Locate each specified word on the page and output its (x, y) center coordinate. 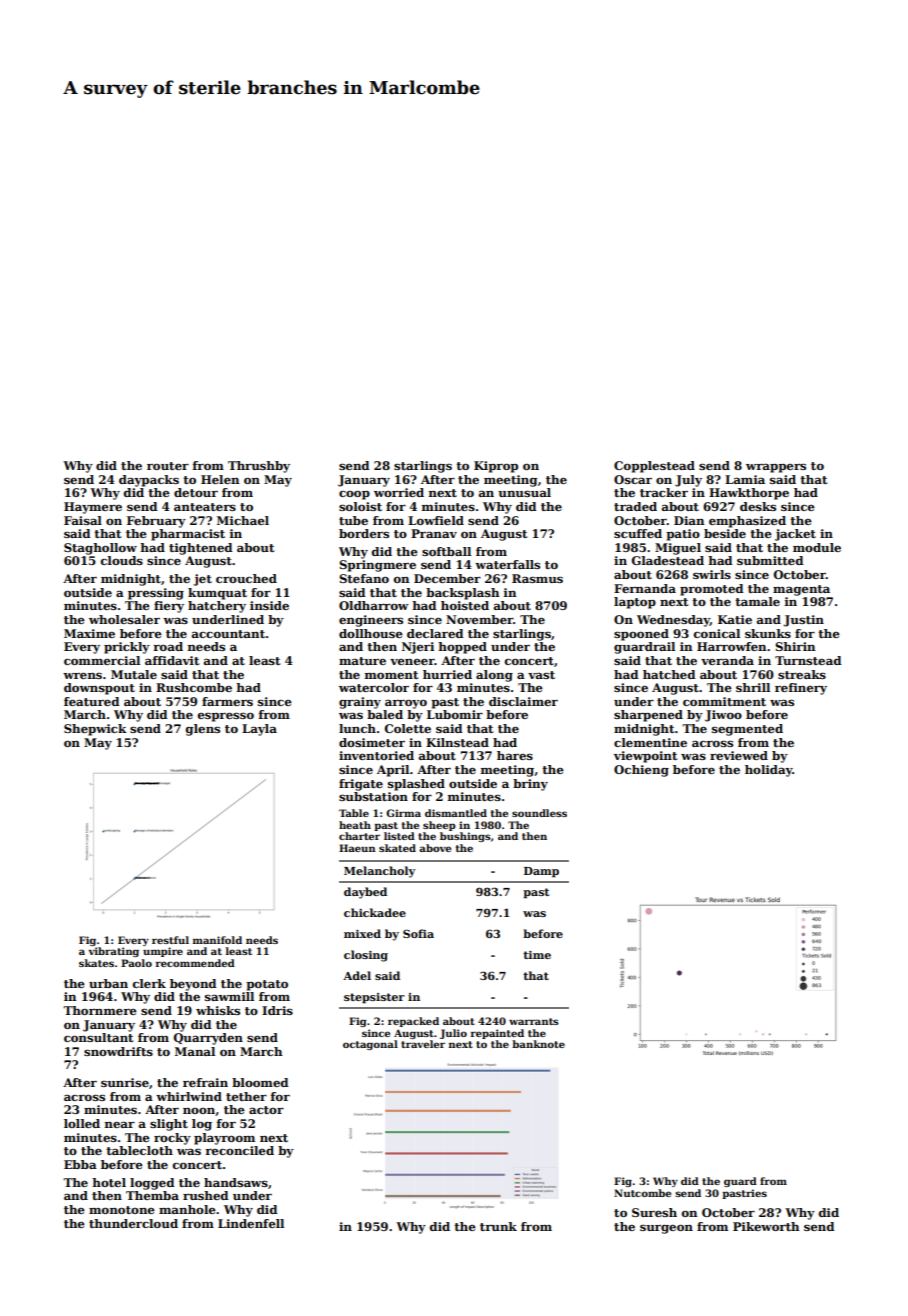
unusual (524, 492)
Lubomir (455, 714)
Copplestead (654, 467)
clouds (122, 560)
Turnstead (808, 660)
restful (170, 940)
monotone (122, 1210)
